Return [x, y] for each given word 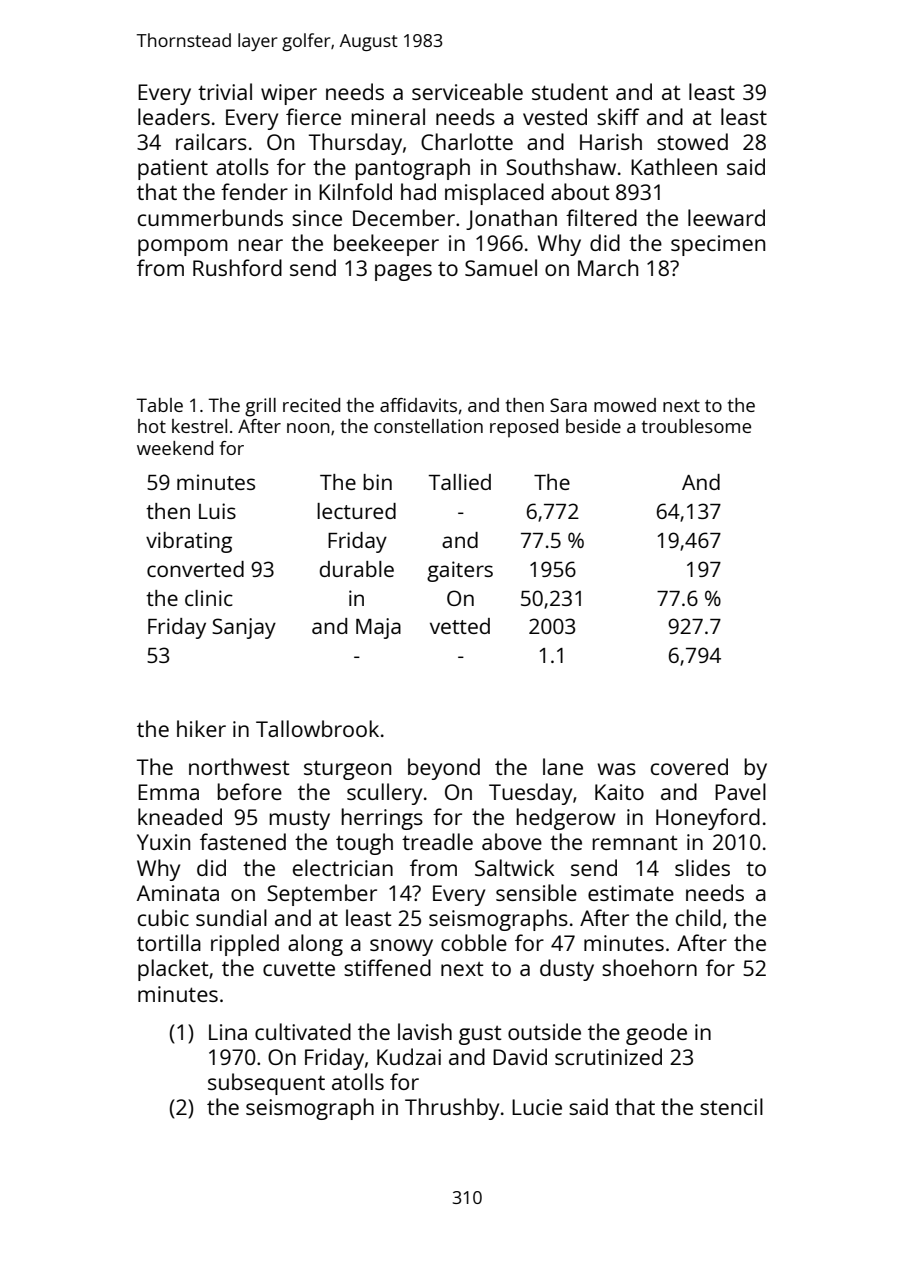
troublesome [696, 426]
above [512, 841]
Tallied [460, 482]
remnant [635, 843]
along [315, 945]
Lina [228, 1032]
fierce [313, 116]
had [418, 191]
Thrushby [452, 1109]
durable [357, 569]
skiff [618, 116]
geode [656, 1034]
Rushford [237, 267]
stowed [692, 141]
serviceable [467, 91]
